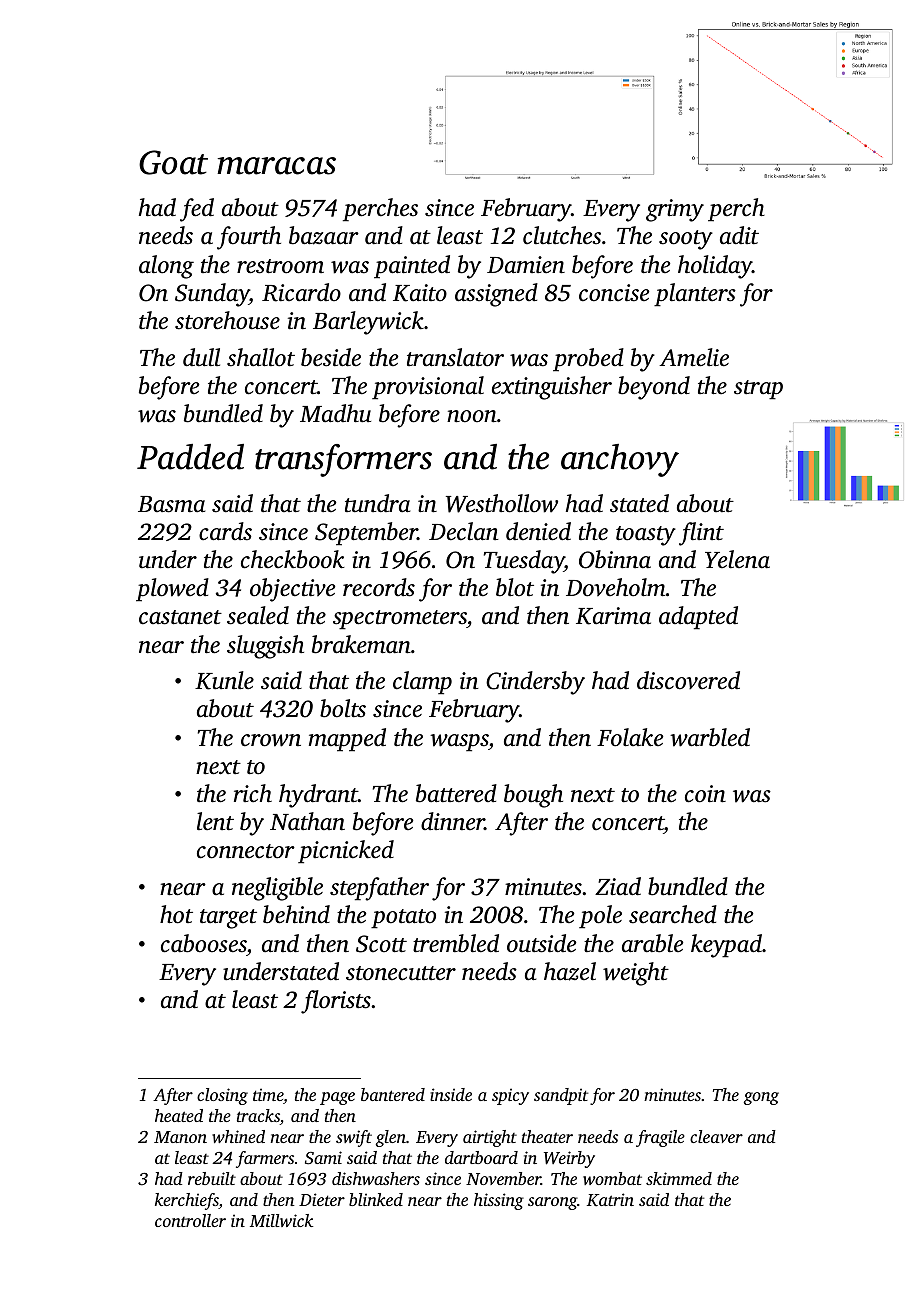  I want to click on grimy, so click(675, 210).
